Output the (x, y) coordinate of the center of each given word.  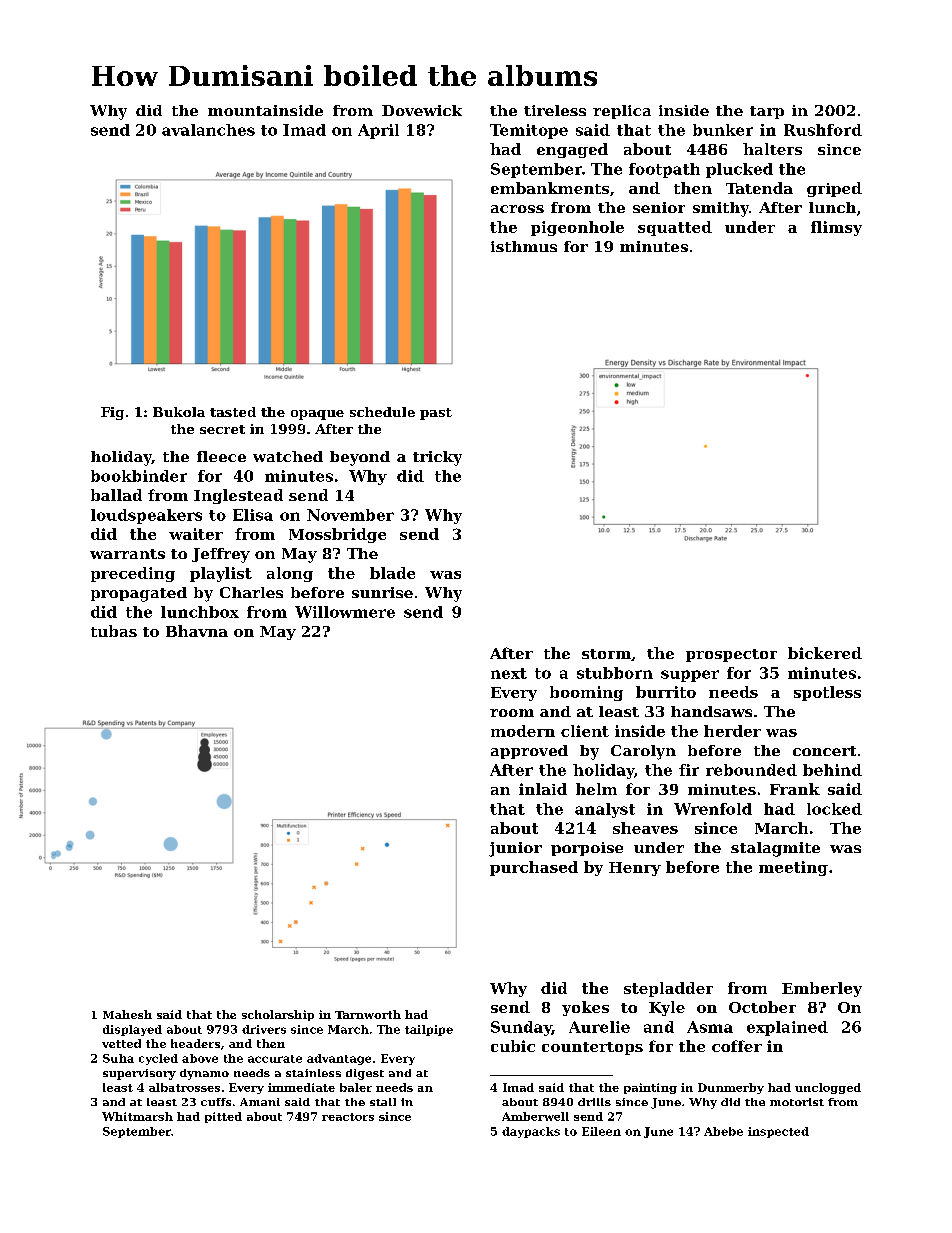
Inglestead (238, 496)
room (512, 713)
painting (650, 1088)
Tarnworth (368, 1014)
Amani (260, 1102)
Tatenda (759, 188)
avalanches (208, 130)
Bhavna (197, 631)
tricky (437, 458)
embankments (550, 188)
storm (606, 654)
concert (824, 751)
